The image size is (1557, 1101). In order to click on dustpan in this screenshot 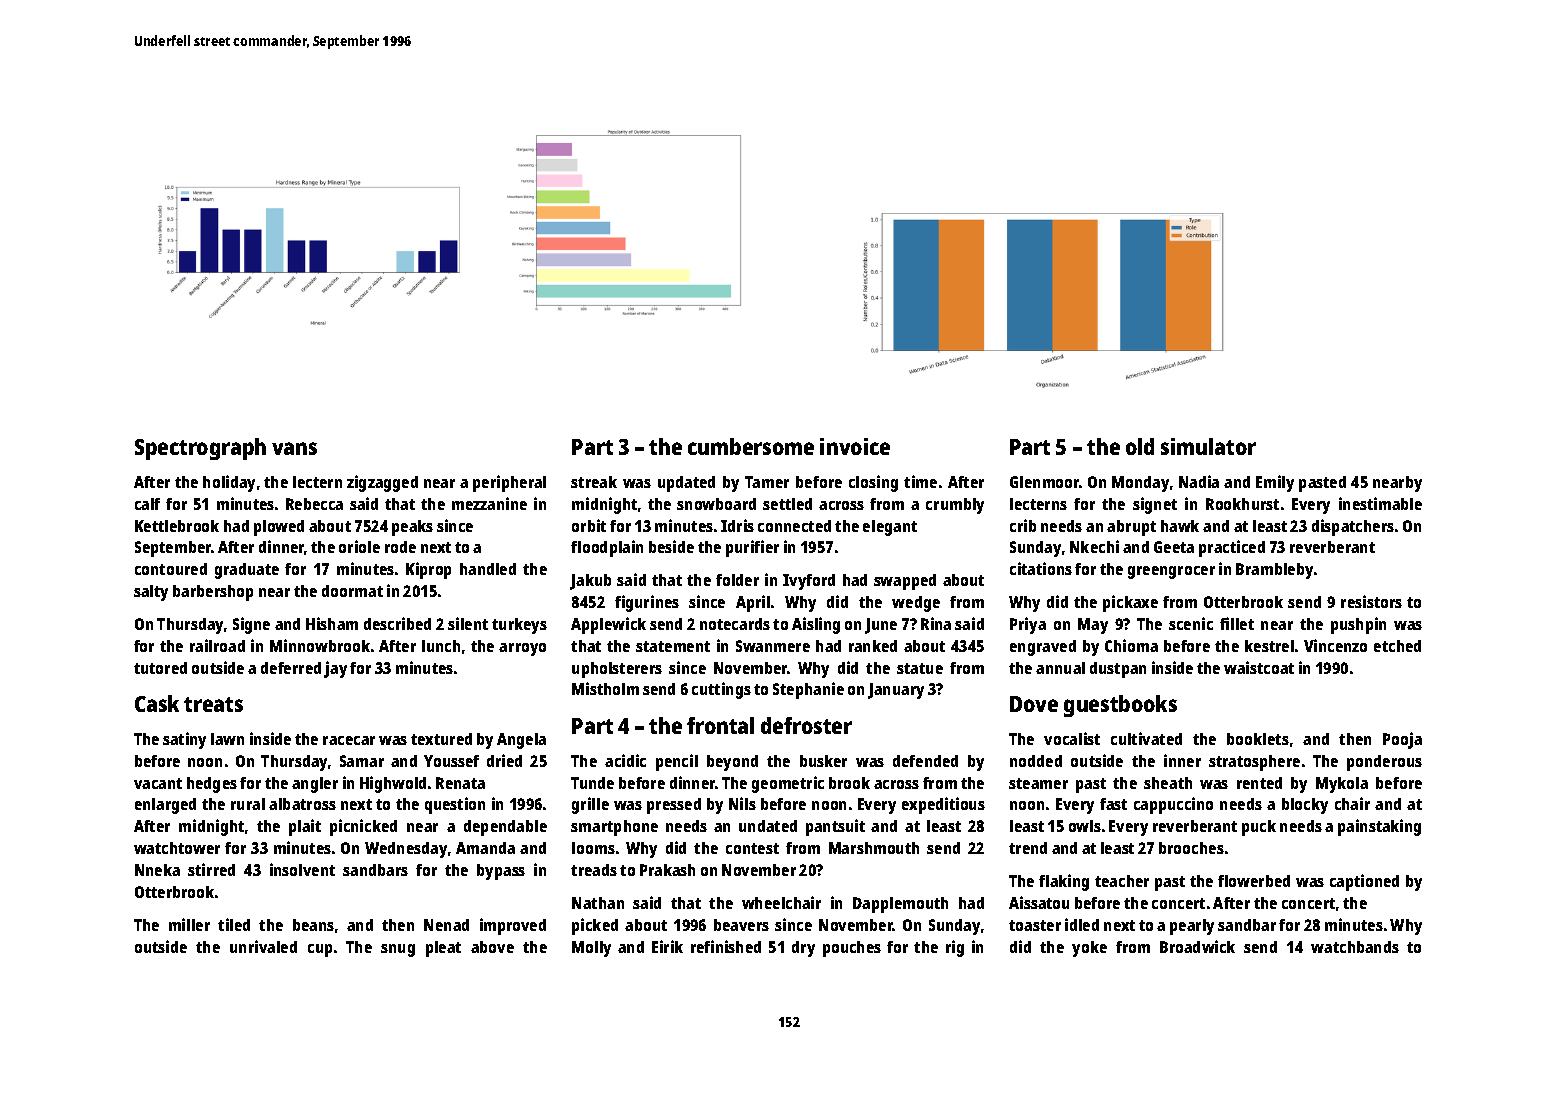, I will do `click(1118, 670)`.
